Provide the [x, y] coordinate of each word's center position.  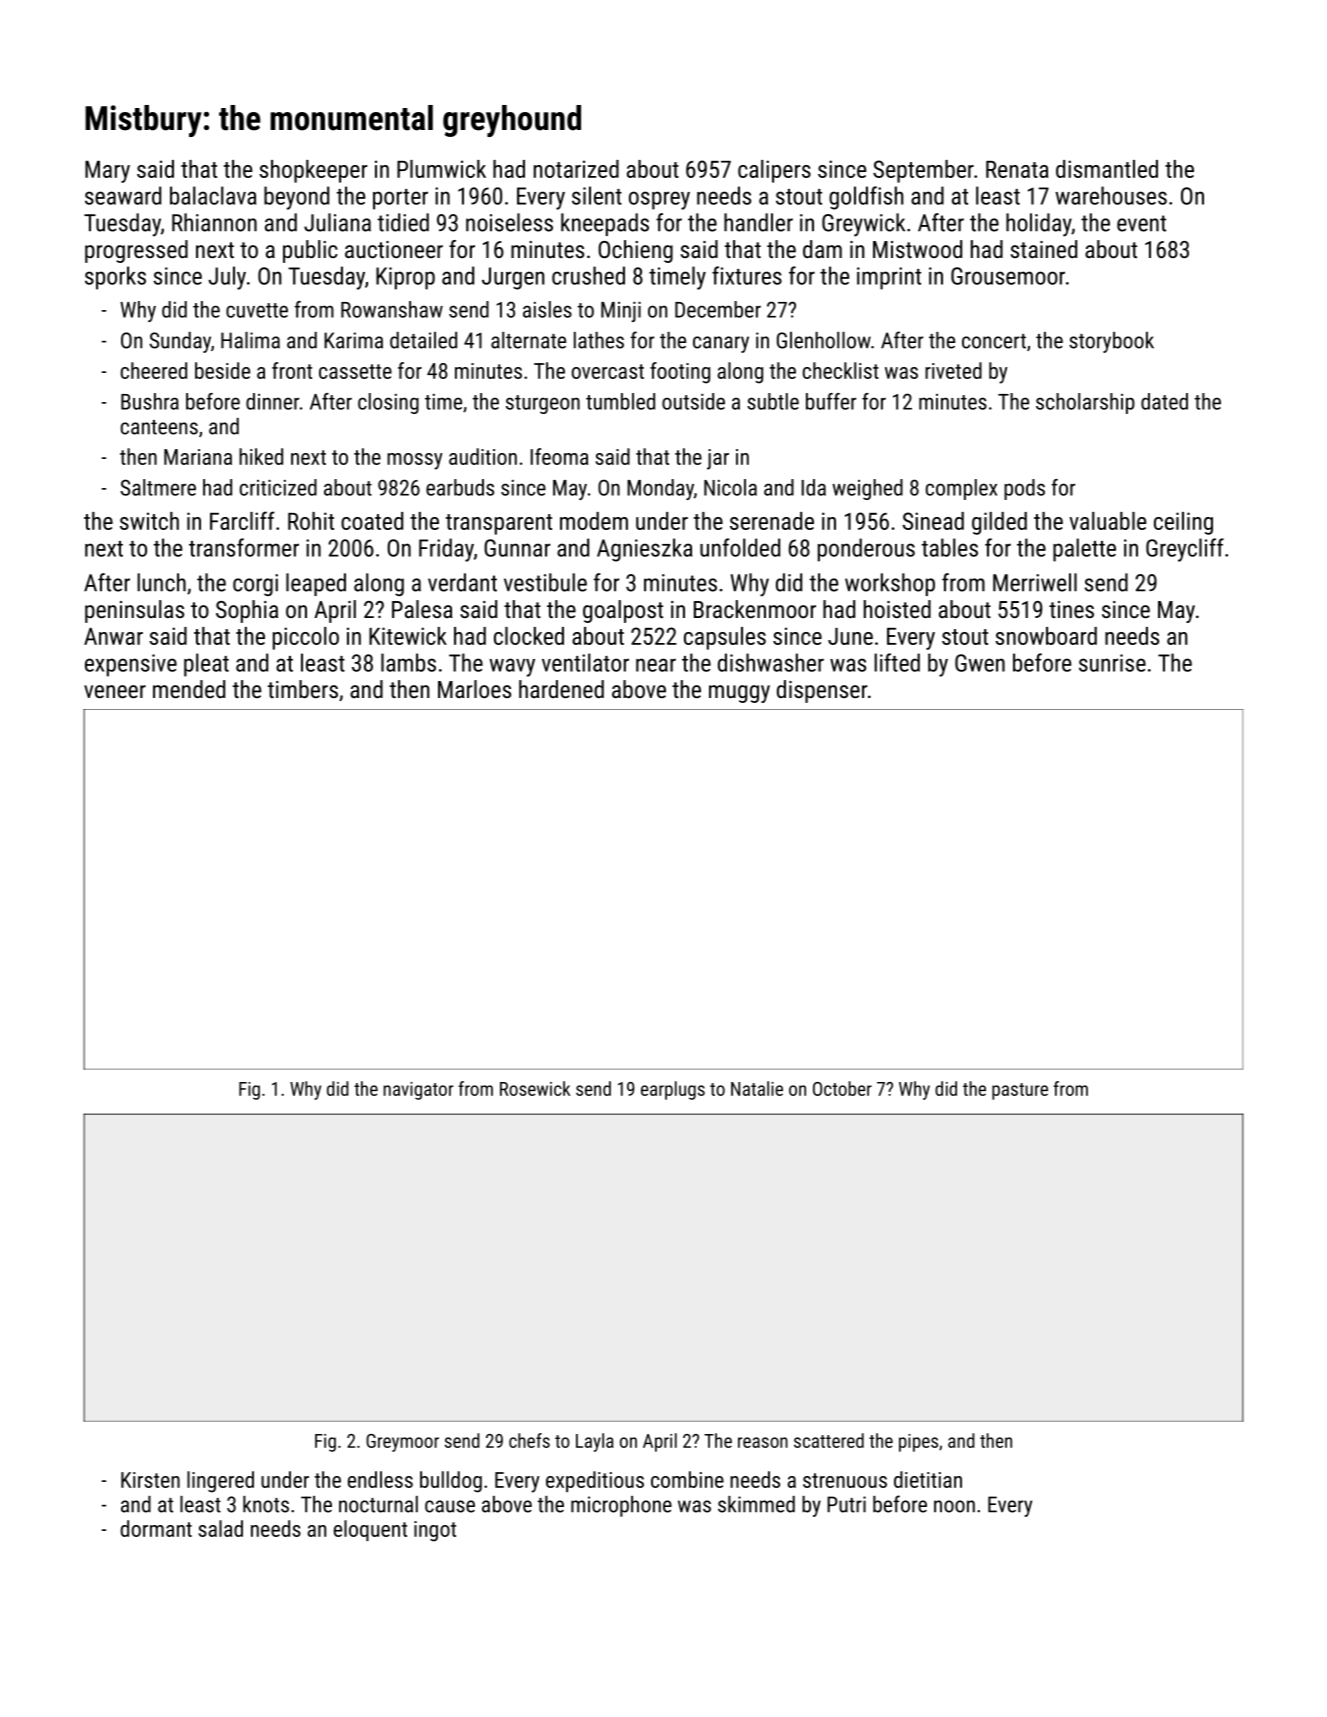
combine [687, 1479]
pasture [1020, 1091]
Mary [107, 171]
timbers [303, 689]
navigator [418, 1091]
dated [1164, 401]
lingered [220, 1482]
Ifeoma [559, 456]
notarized [576, 169]
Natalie [757, 1088]
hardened [561, 689]
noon [954, 1506]
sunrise [1112, 663]
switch [149, 521]
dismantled [1107, 169]
